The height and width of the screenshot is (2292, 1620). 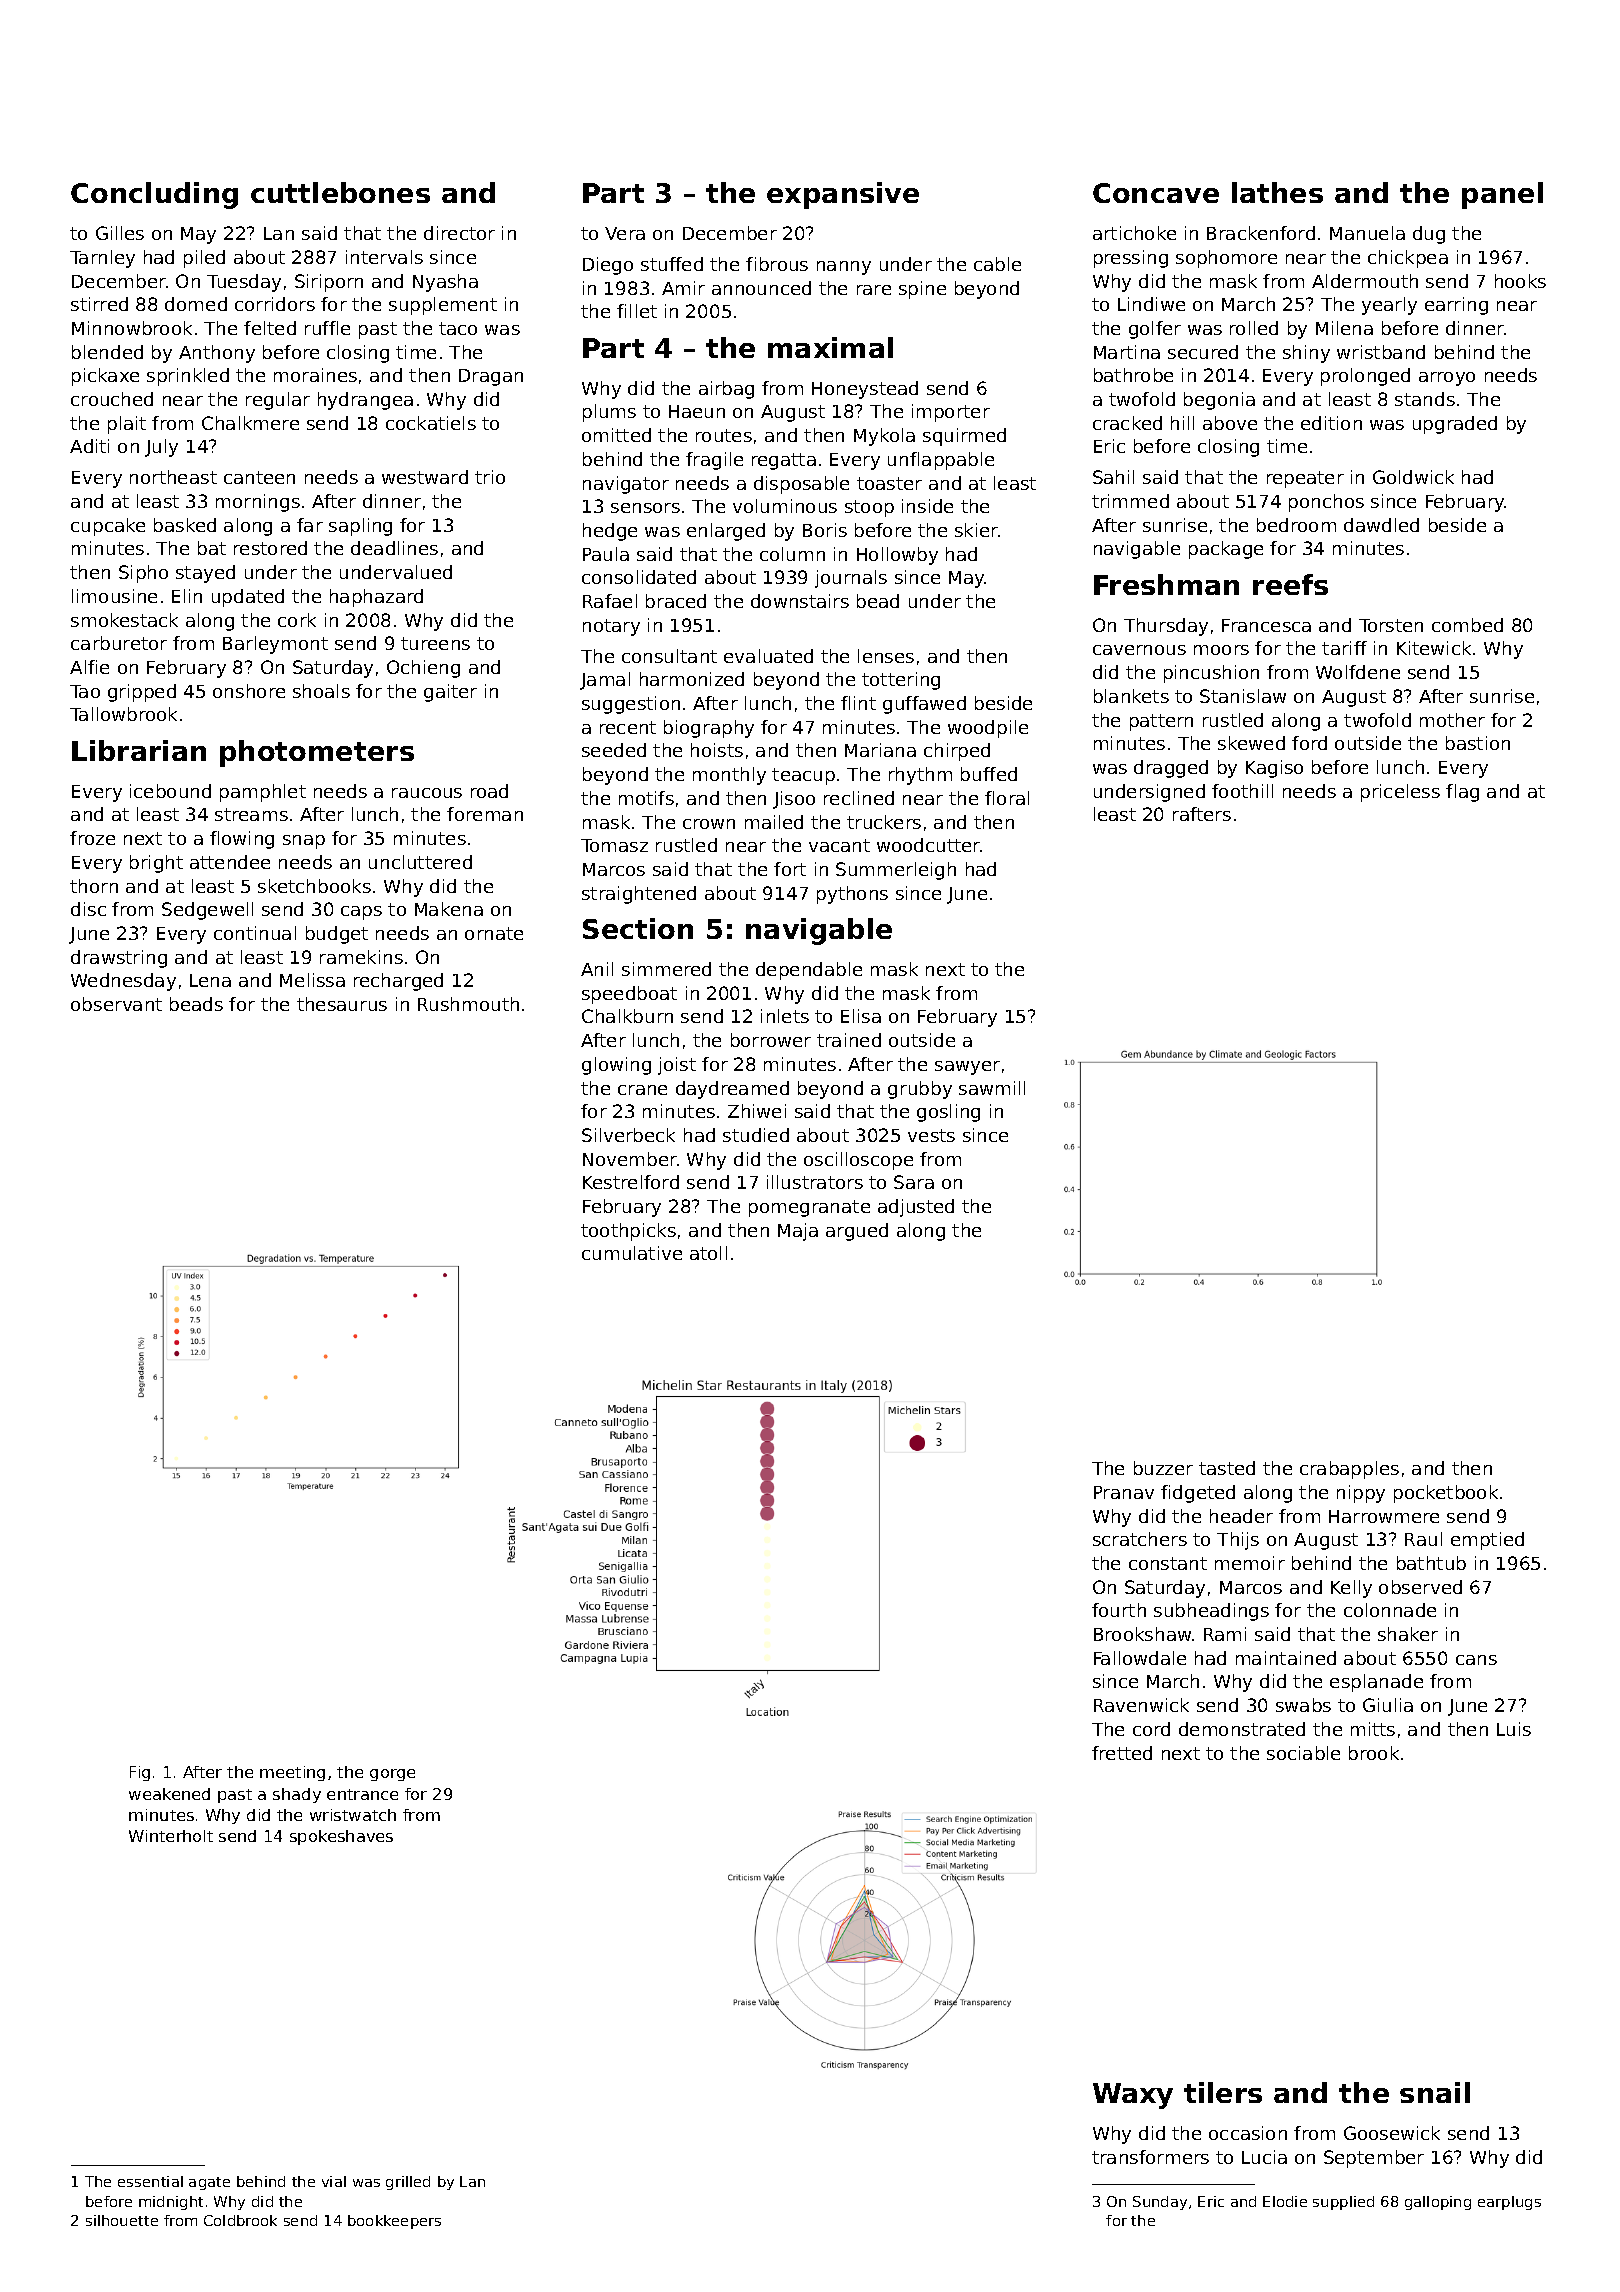 I want to click on observant, so click(x=116, y=1004).
